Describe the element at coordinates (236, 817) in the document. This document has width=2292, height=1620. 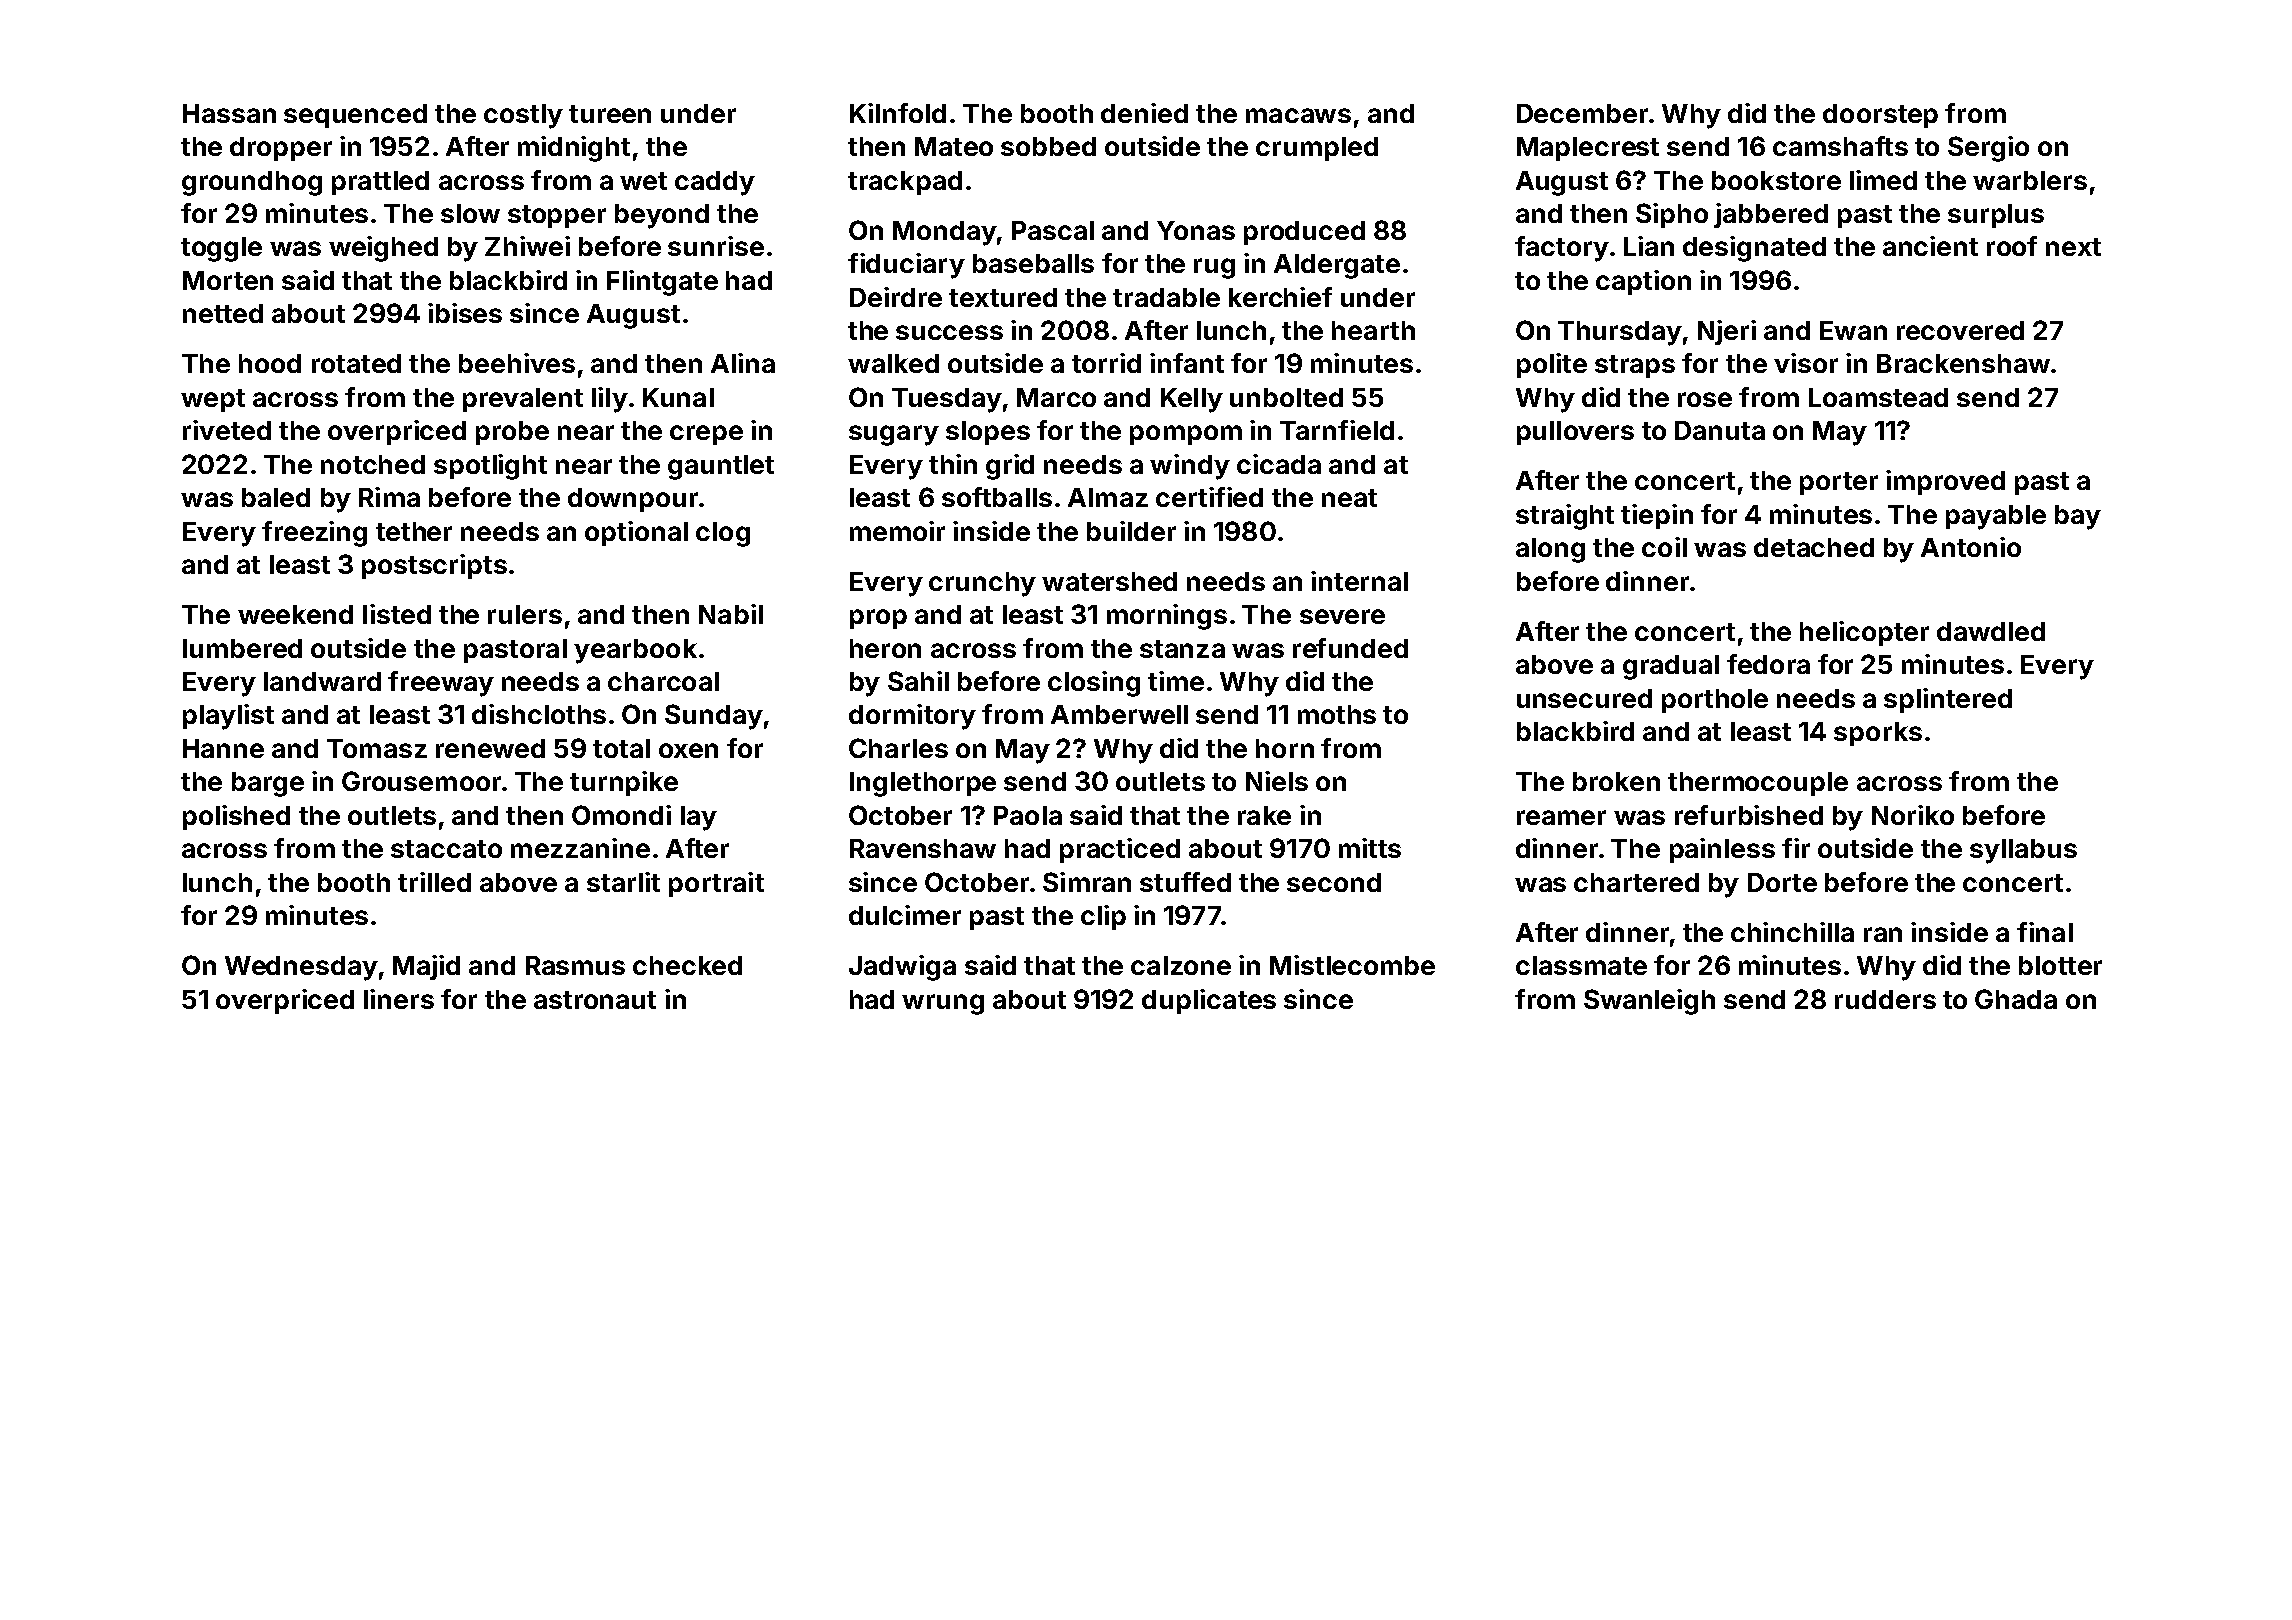
I see `polished` at that location.
